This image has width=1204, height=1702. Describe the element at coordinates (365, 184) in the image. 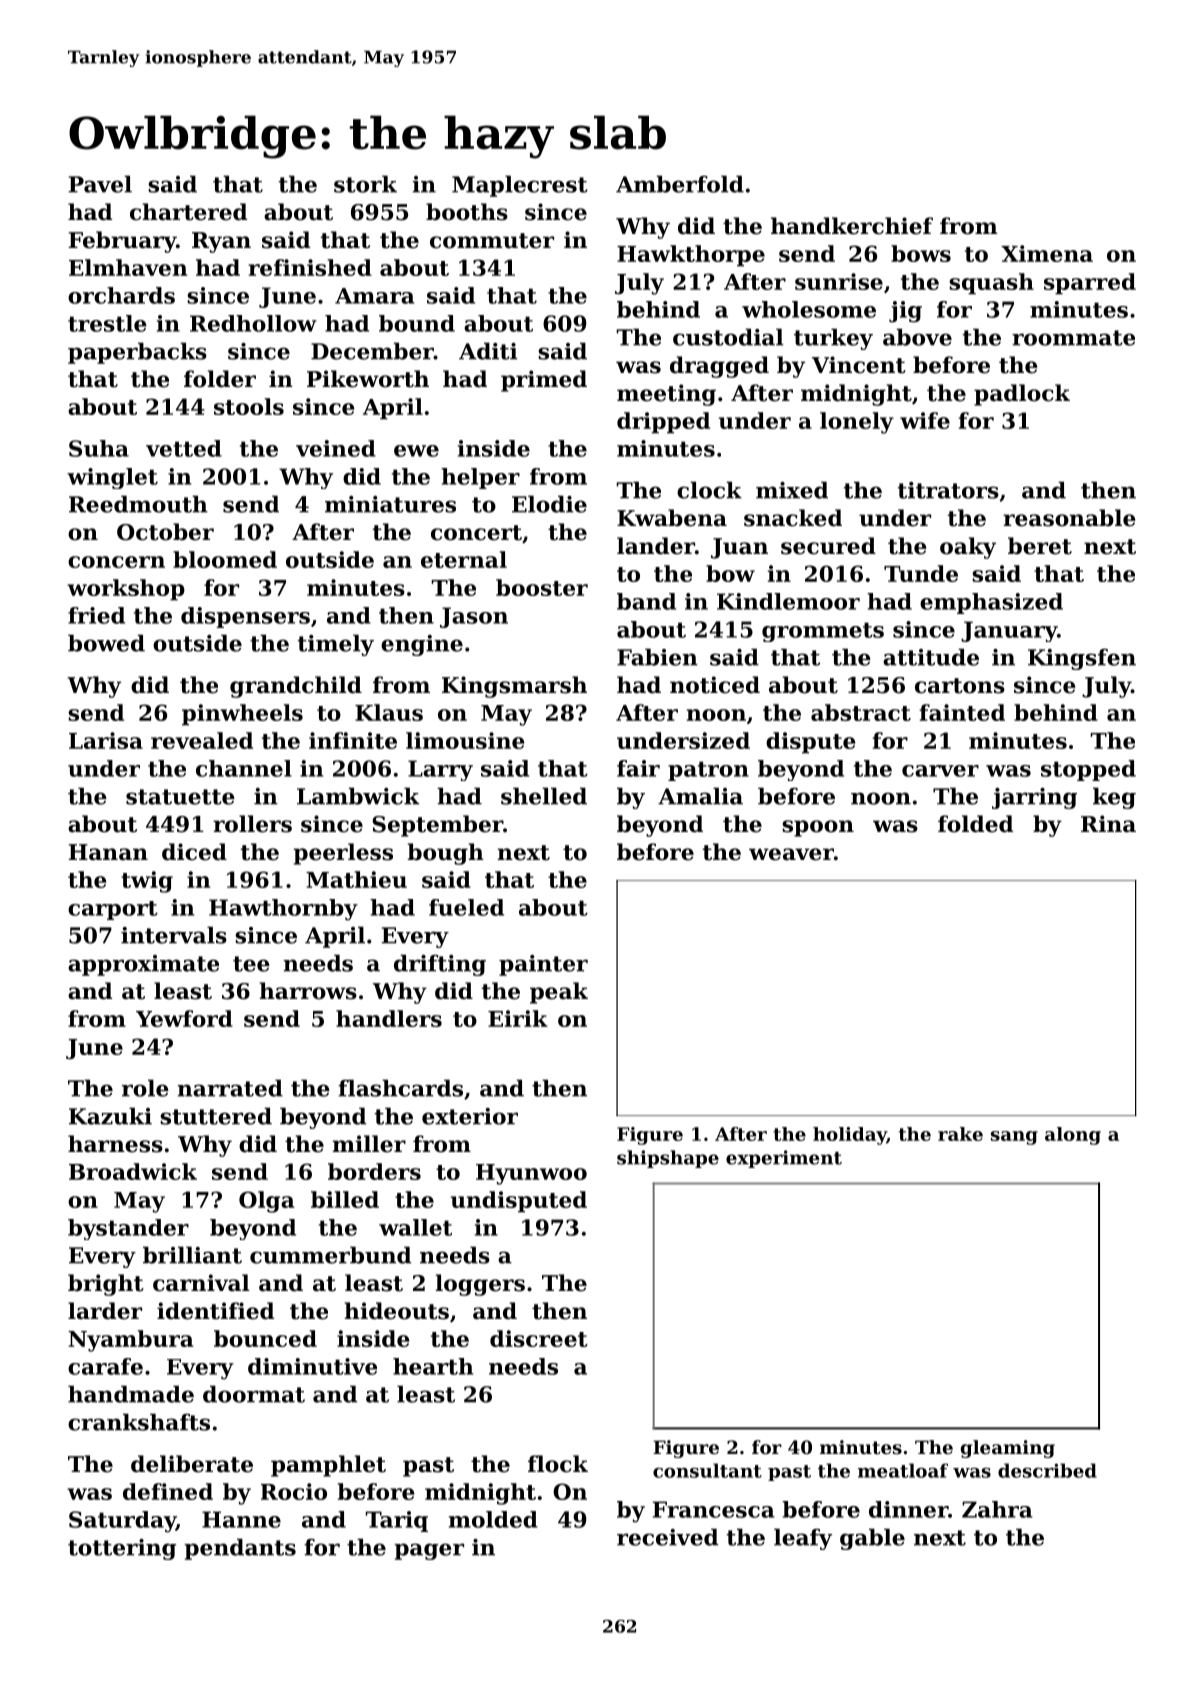

I see `stork` at that location.
